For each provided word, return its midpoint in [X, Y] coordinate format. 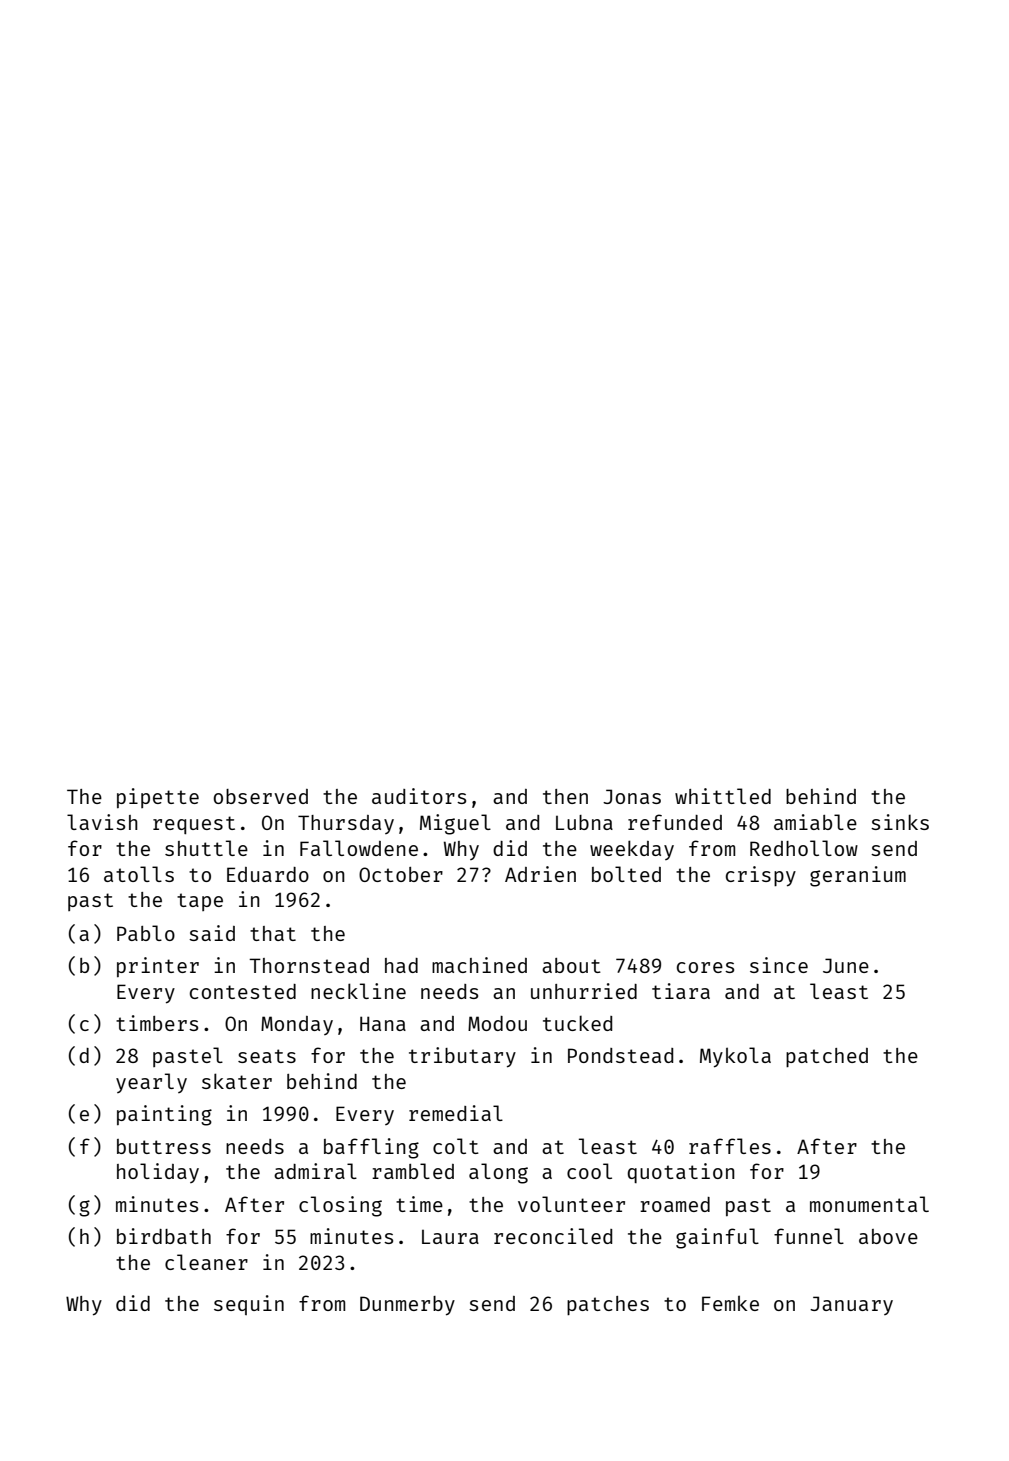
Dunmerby [407, 1306]
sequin [249, 1305]
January [851, 1305]
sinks [900, 822]
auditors [419, 796]
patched [827, 1057]
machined [479, 965]
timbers [157, 1023]
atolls [139, 874]
